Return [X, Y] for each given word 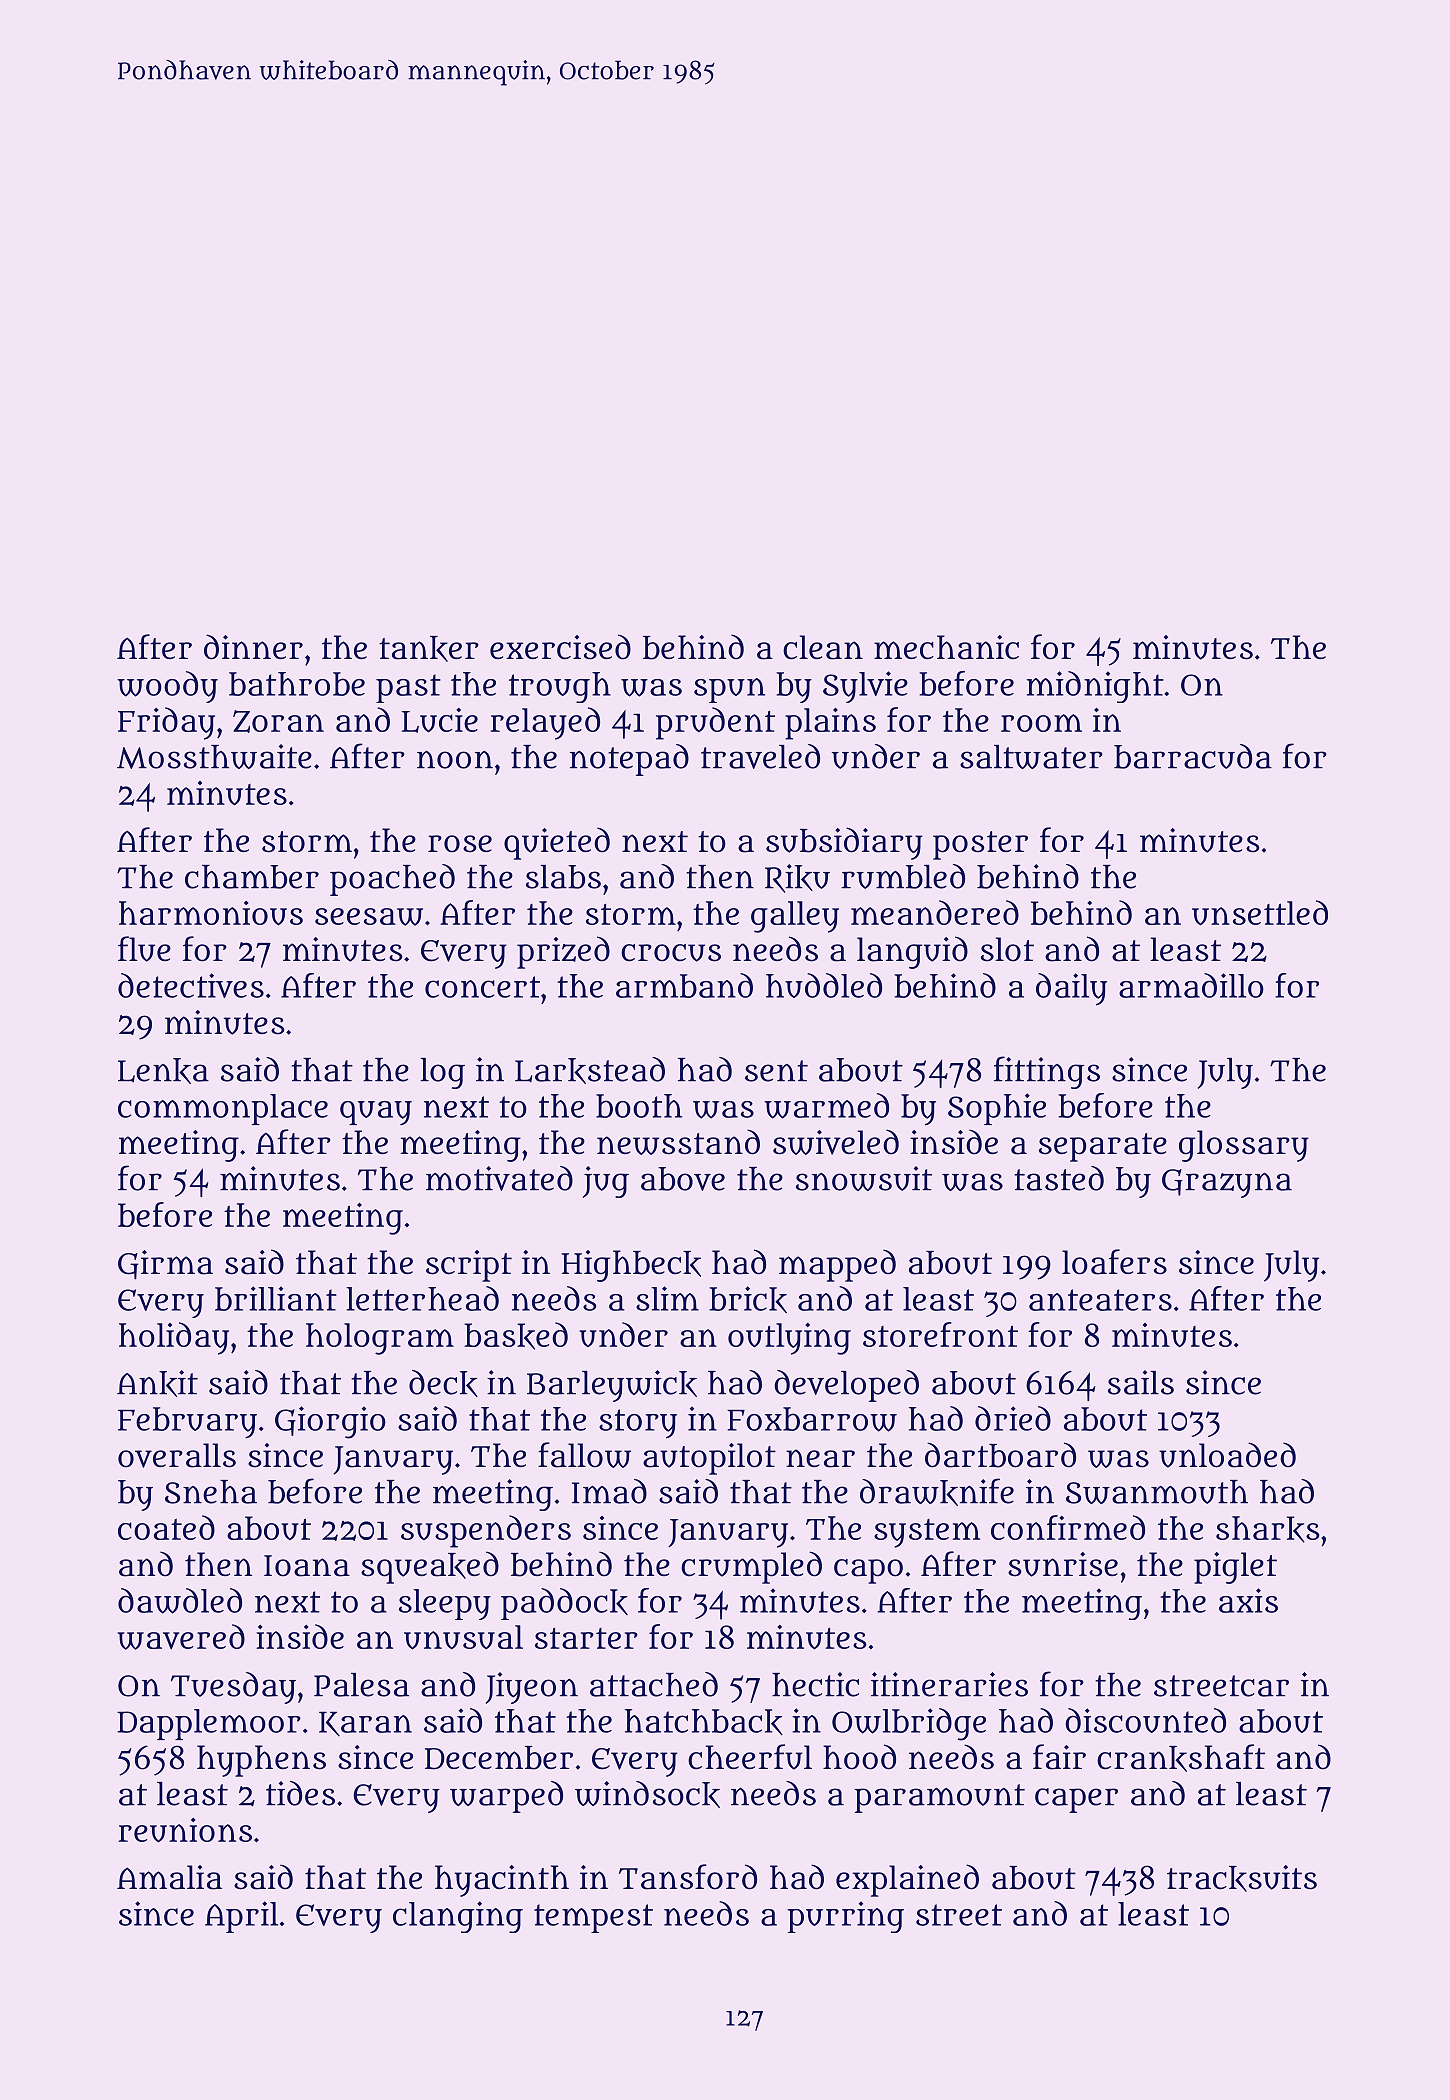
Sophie [997, 1109]
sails [1141, 1382]
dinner [253, 647]
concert [482, 987]
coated [166, 1527]
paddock [564, 1604]
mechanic [946, 647]
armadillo [1191, 985]
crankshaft [1181, 1758]
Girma [165, 1265]
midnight [1095, 687]
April [241, 1917]
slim [667, 1298]
